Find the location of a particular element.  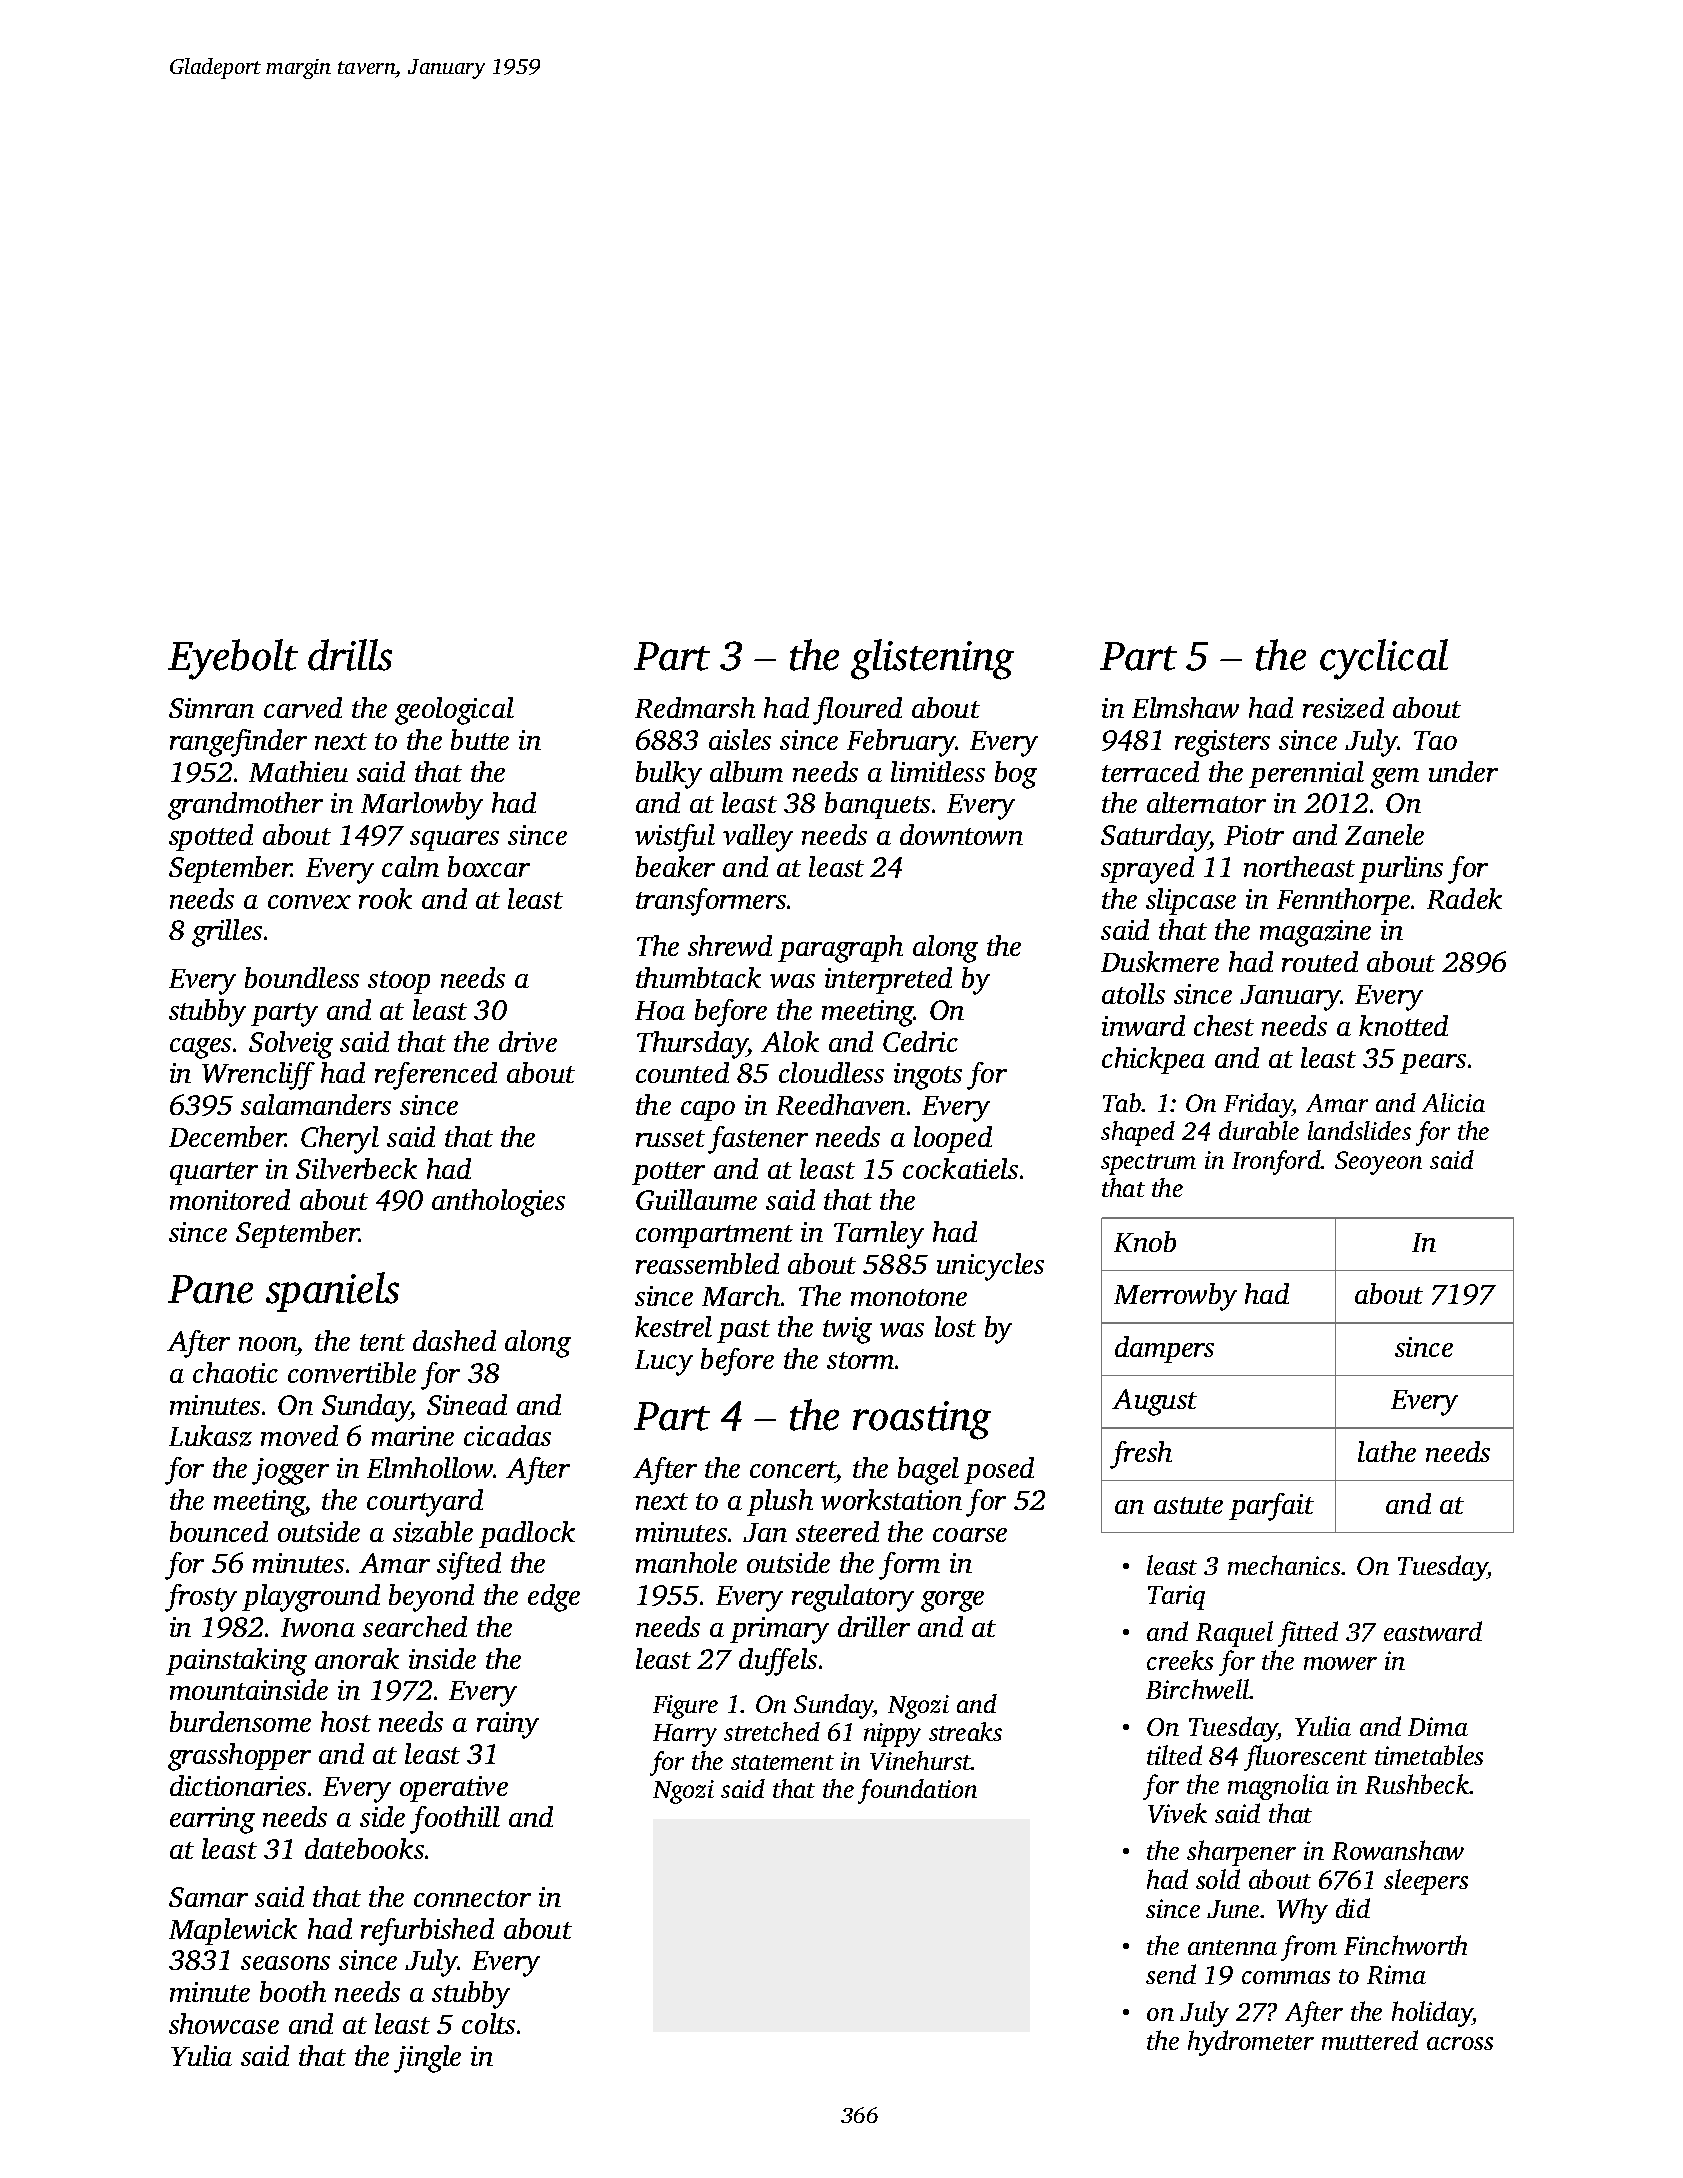

grilles is located at coordinates (227, 933).
